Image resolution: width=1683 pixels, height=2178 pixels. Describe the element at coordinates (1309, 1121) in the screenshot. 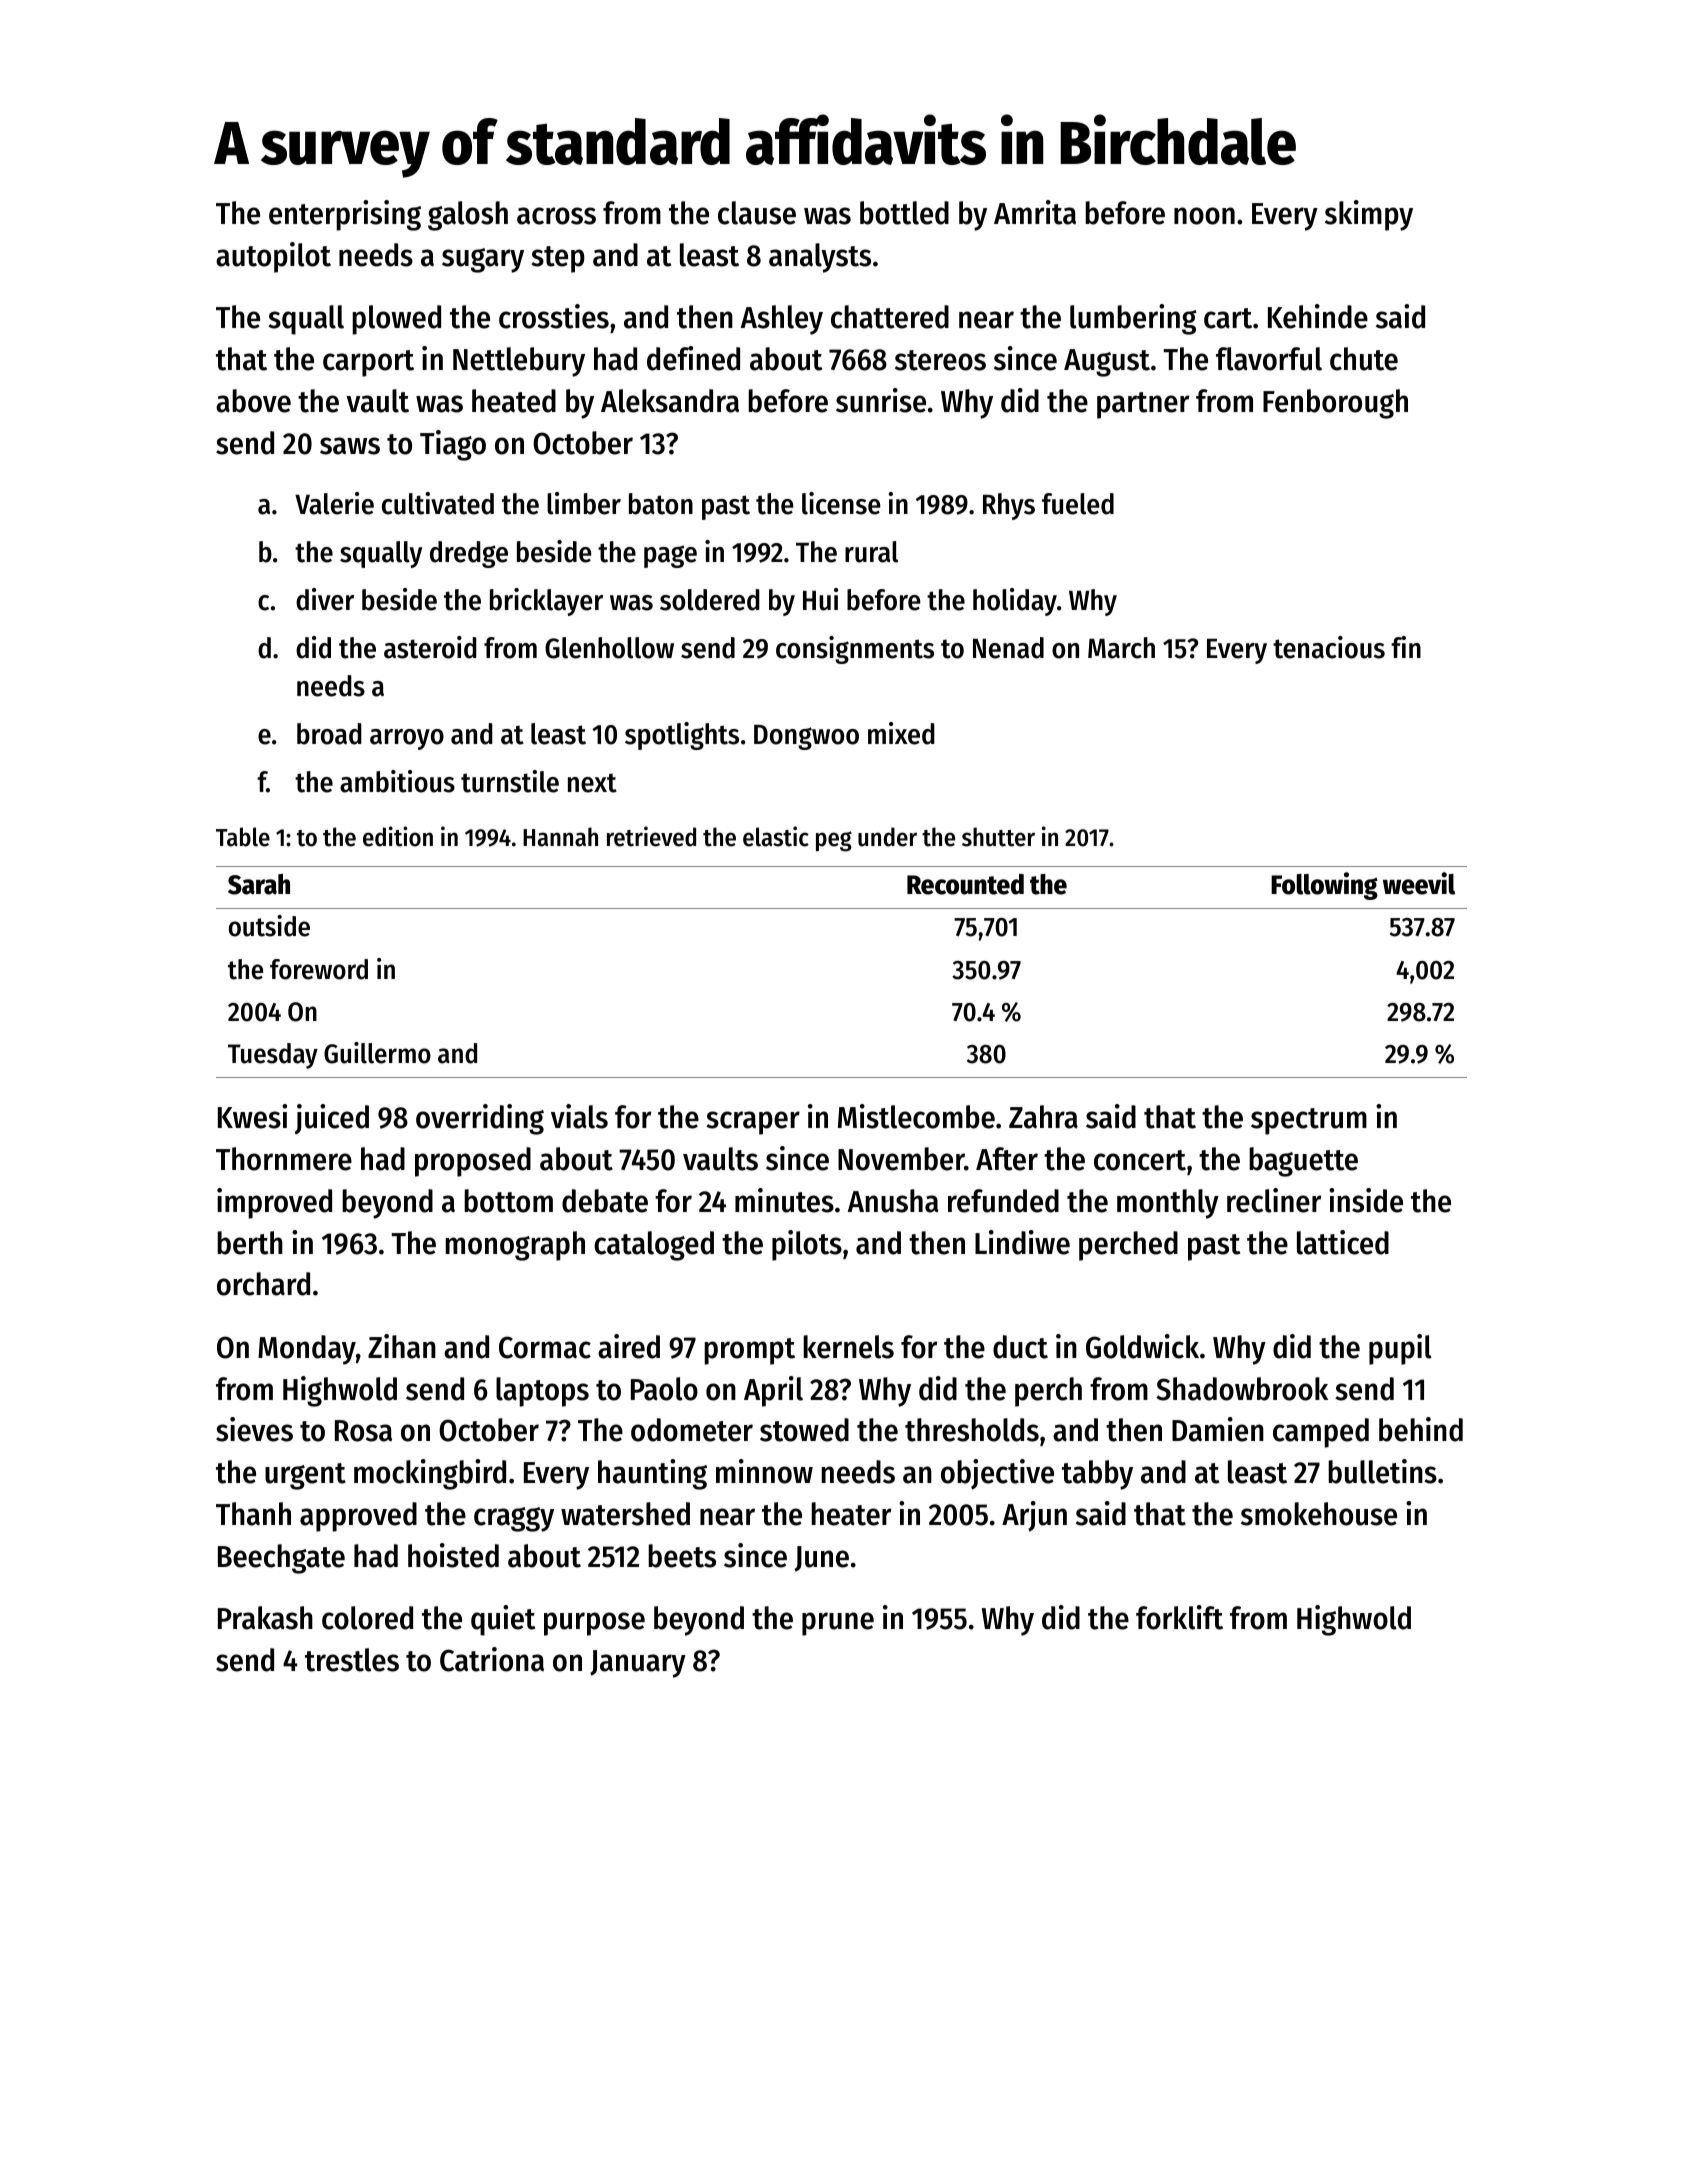

I see `spectrum` at that location.
